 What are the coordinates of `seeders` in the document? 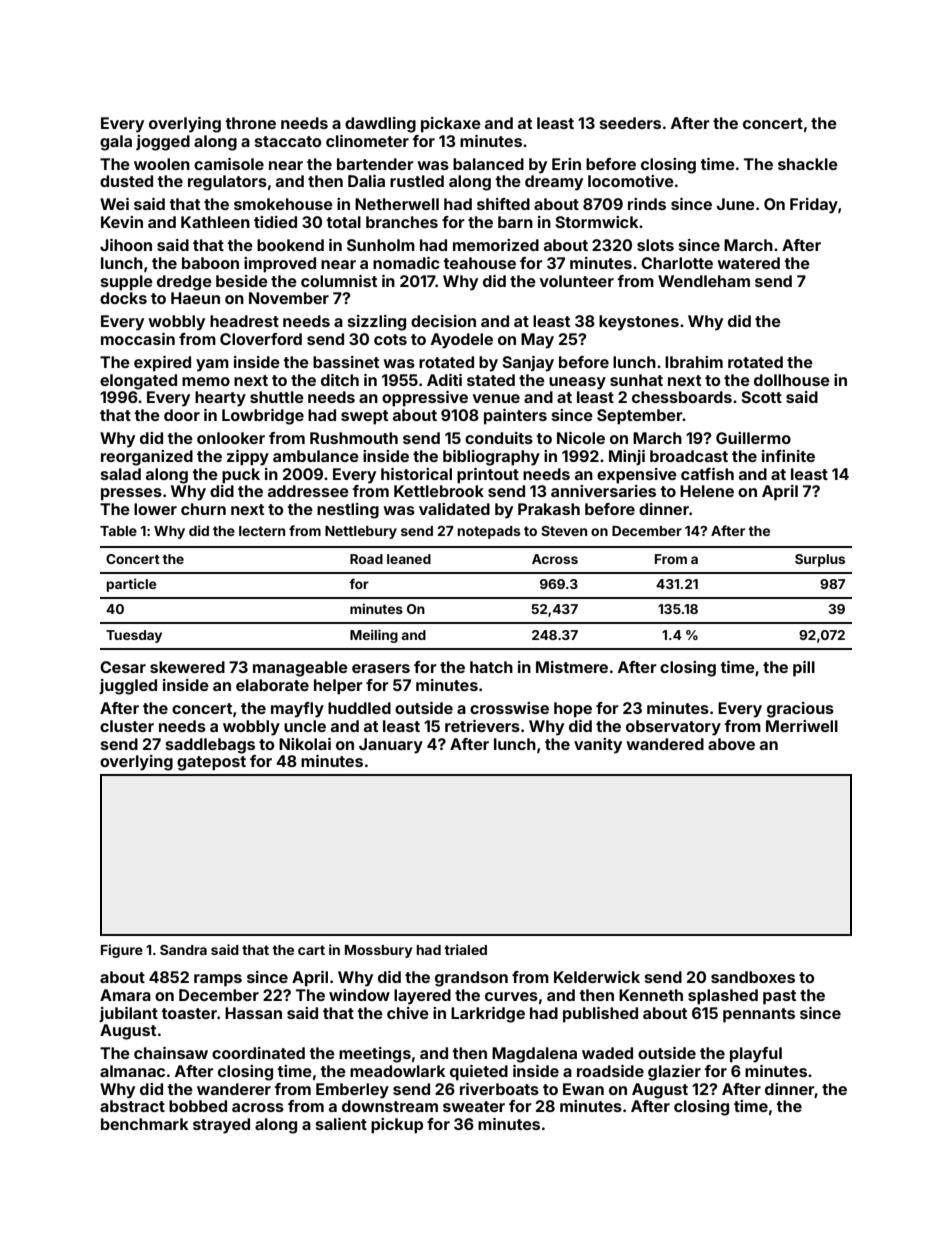 It's located at (630, 123).
